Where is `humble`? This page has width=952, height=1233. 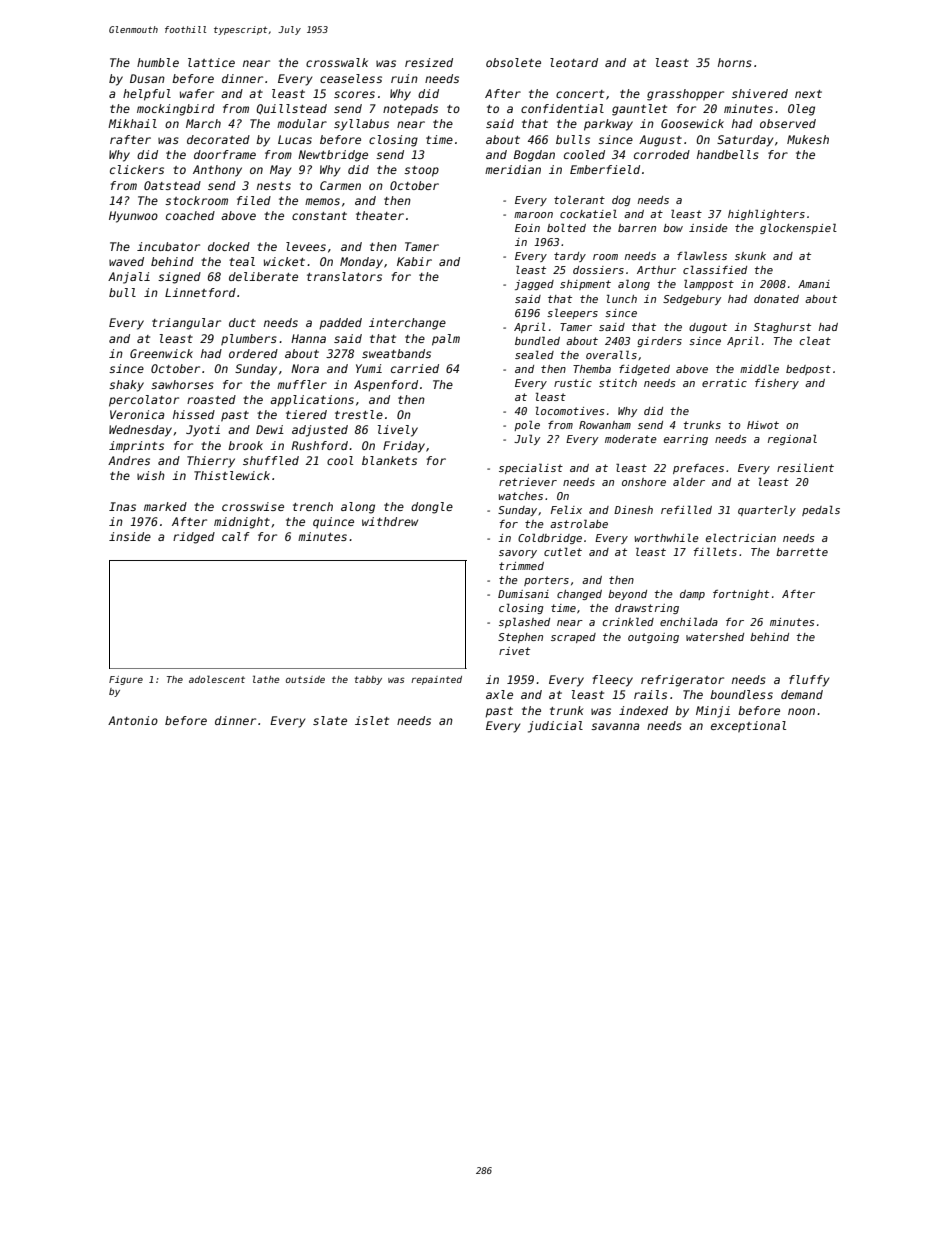
humble is located at coordinates (158, 62).
